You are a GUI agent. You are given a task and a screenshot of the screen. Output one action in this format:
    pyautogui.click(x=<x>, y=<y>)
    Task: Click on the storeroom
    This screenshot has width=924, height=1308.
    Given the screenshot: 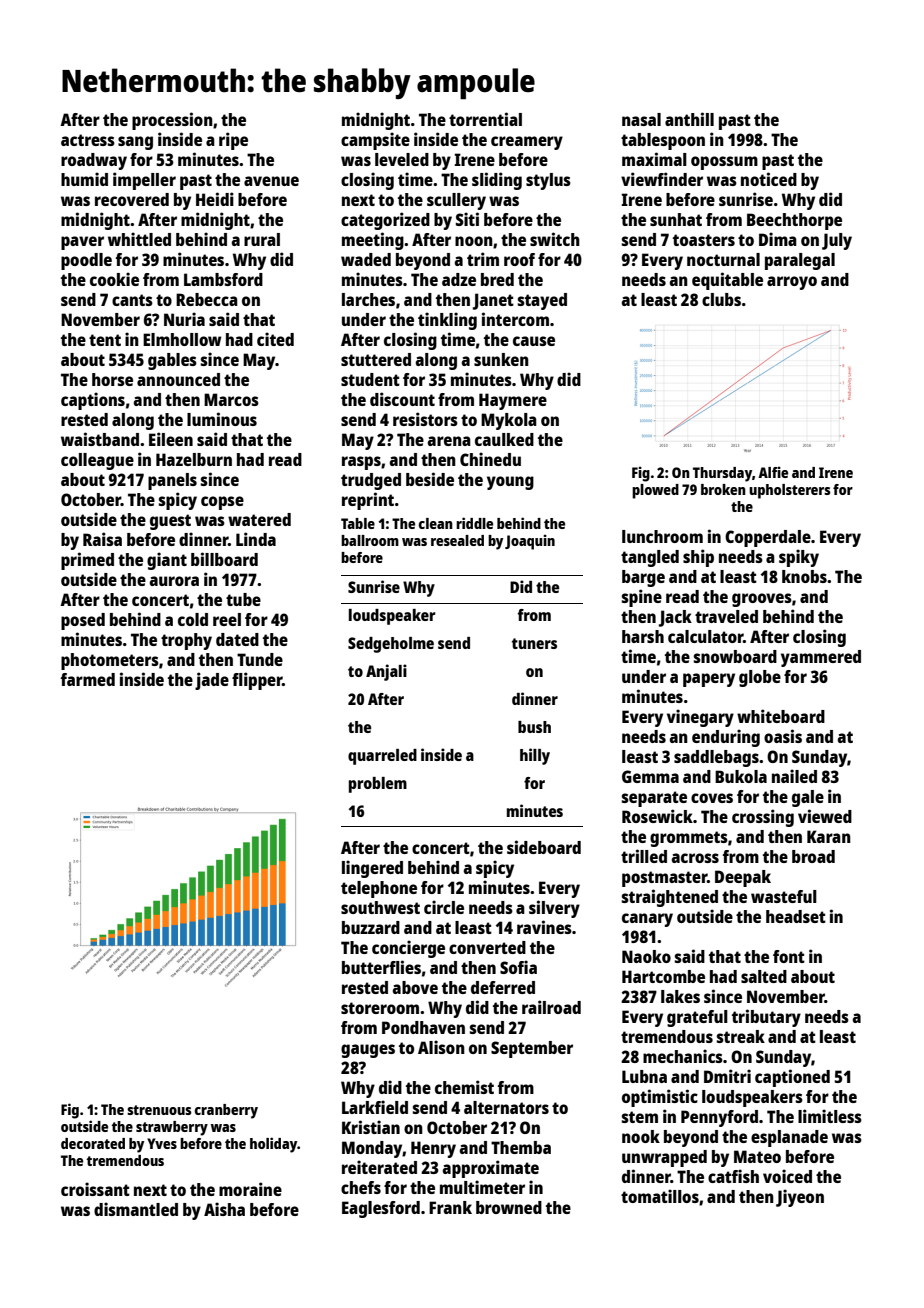 What is the action you would take?
    pyautogui.click(x=380, y=1008)
